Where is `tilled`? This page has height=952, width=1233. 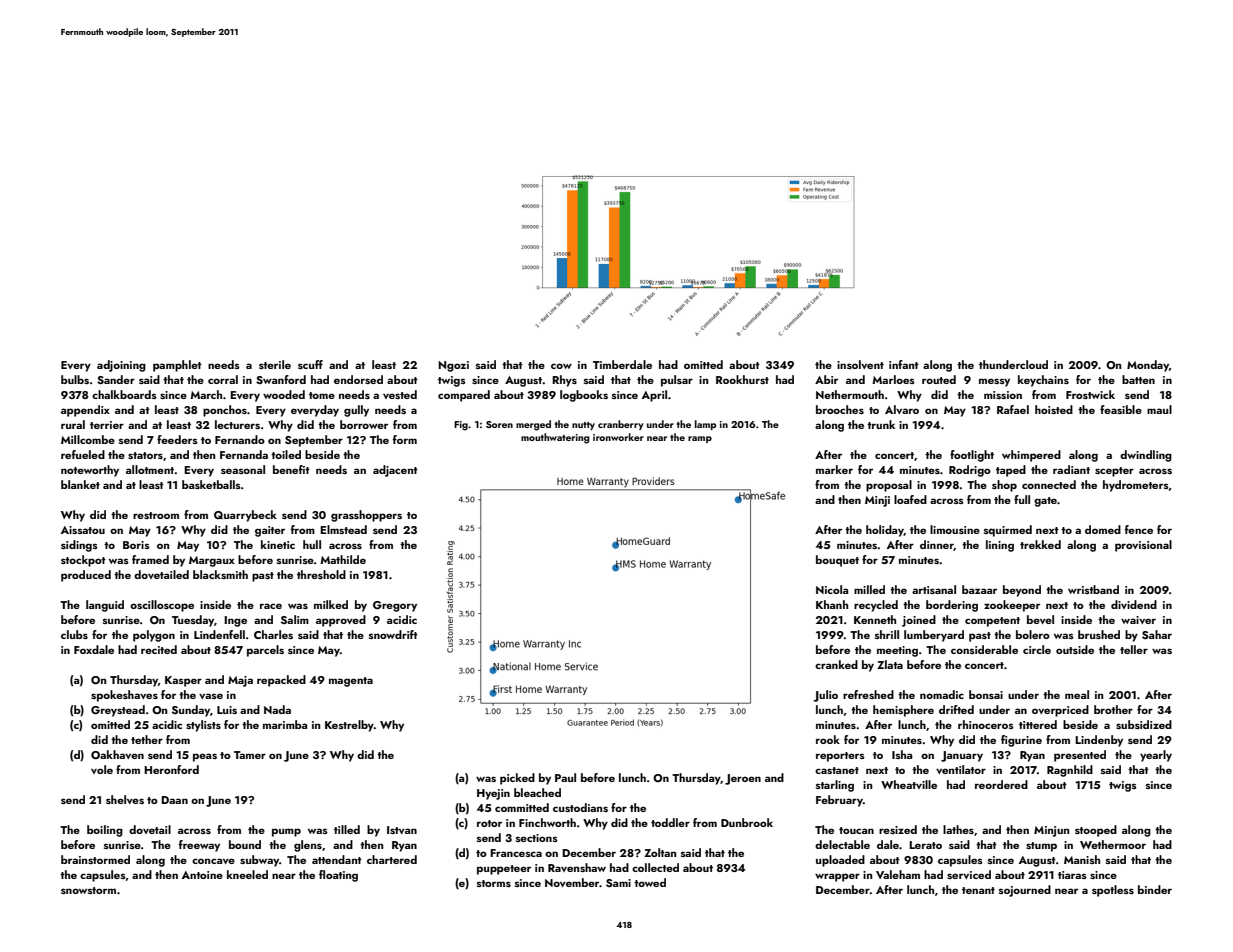
tilled is located at coordinates (347, 829).
